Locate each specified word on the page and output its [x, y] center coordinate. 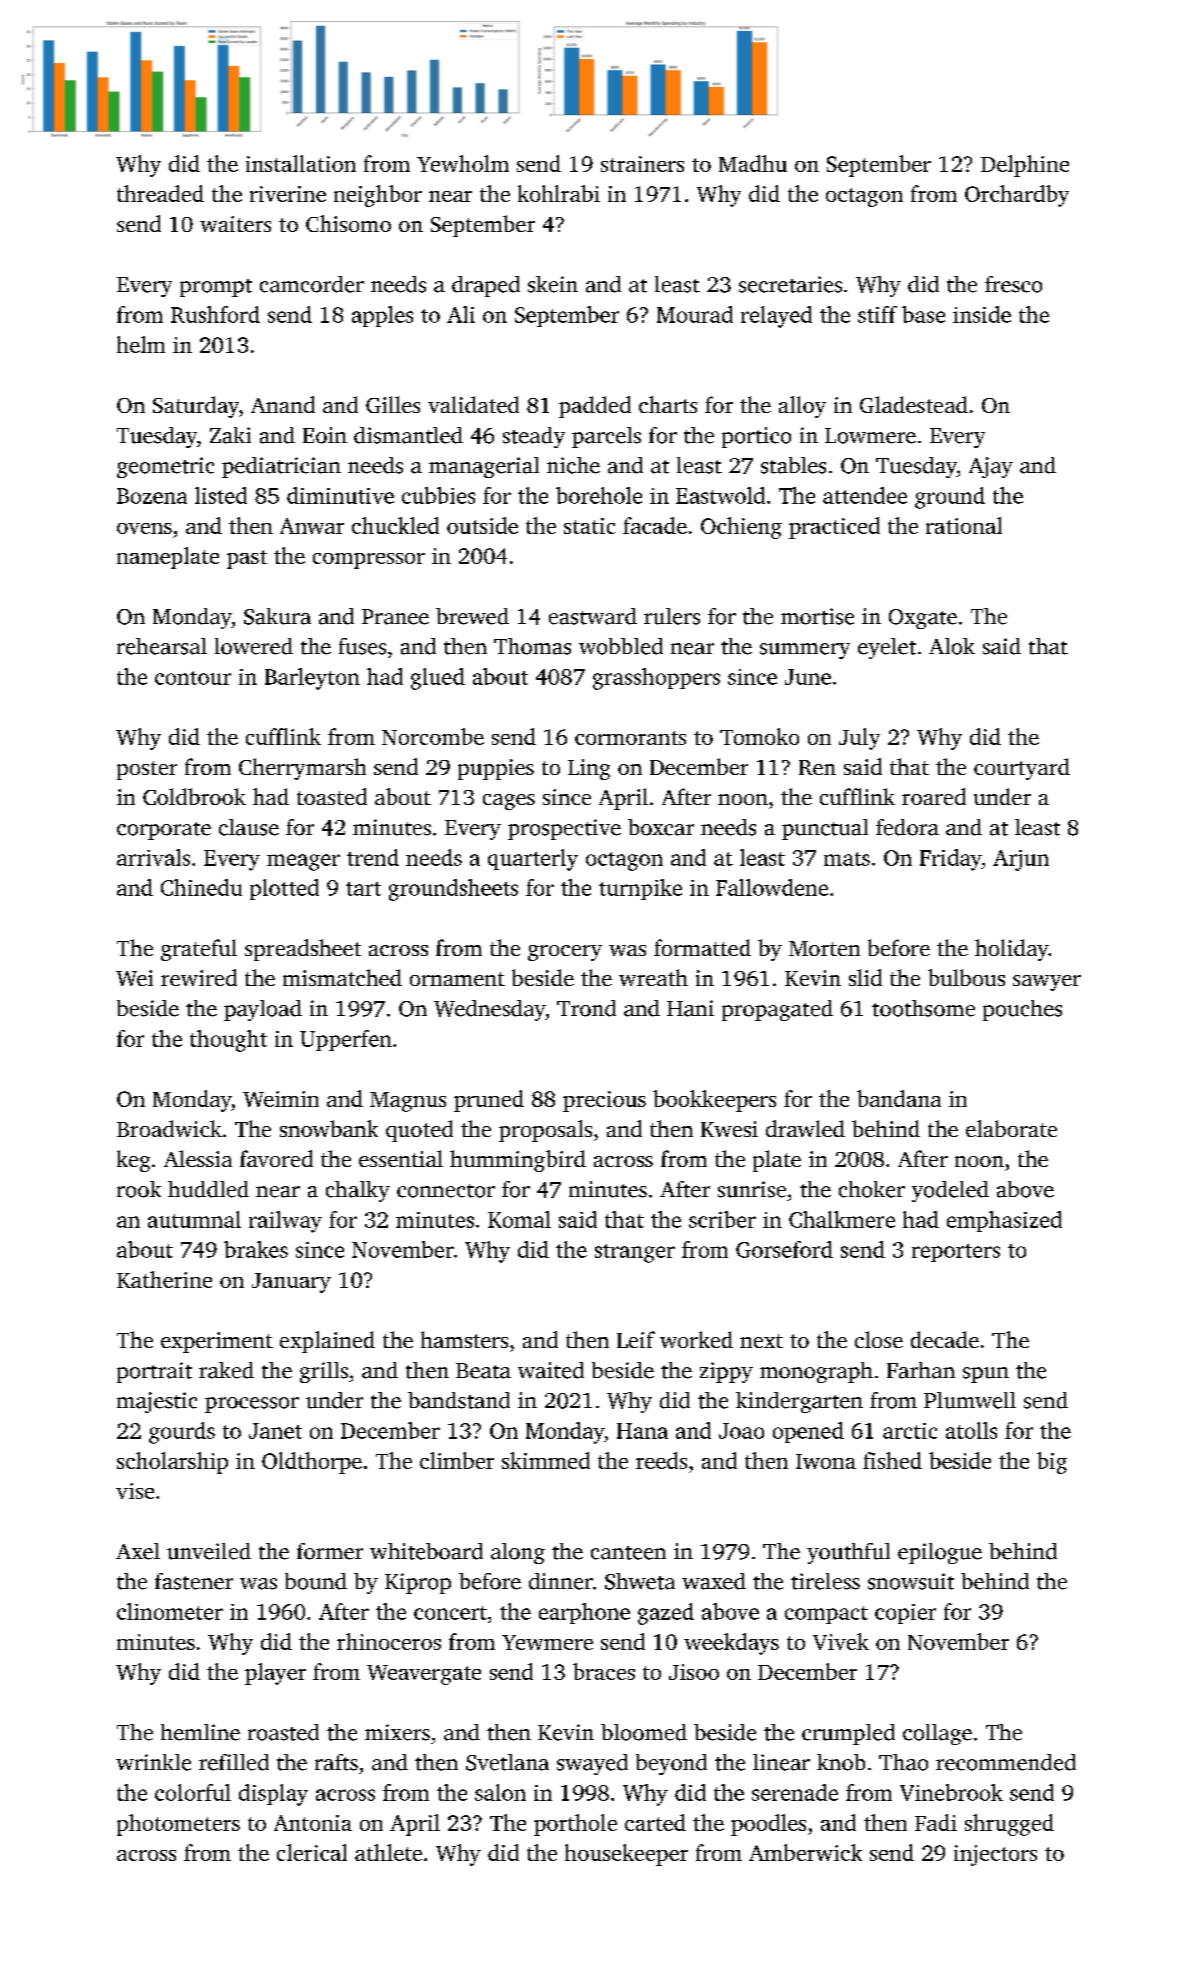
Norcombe [433, 736]
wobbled [621, 646]
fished [892, 1460]
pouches [1022, 1010]
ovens [144, 528]
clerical [312, 1852]
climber [457, 1460]
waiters [235, 224]
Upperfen [346, 1040]
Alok [952, 646]
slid [865, 977]
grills [324, 1372]
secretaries [790, 284]
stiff [877, 314]
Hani [690, 1008]
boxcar [661, 827]
